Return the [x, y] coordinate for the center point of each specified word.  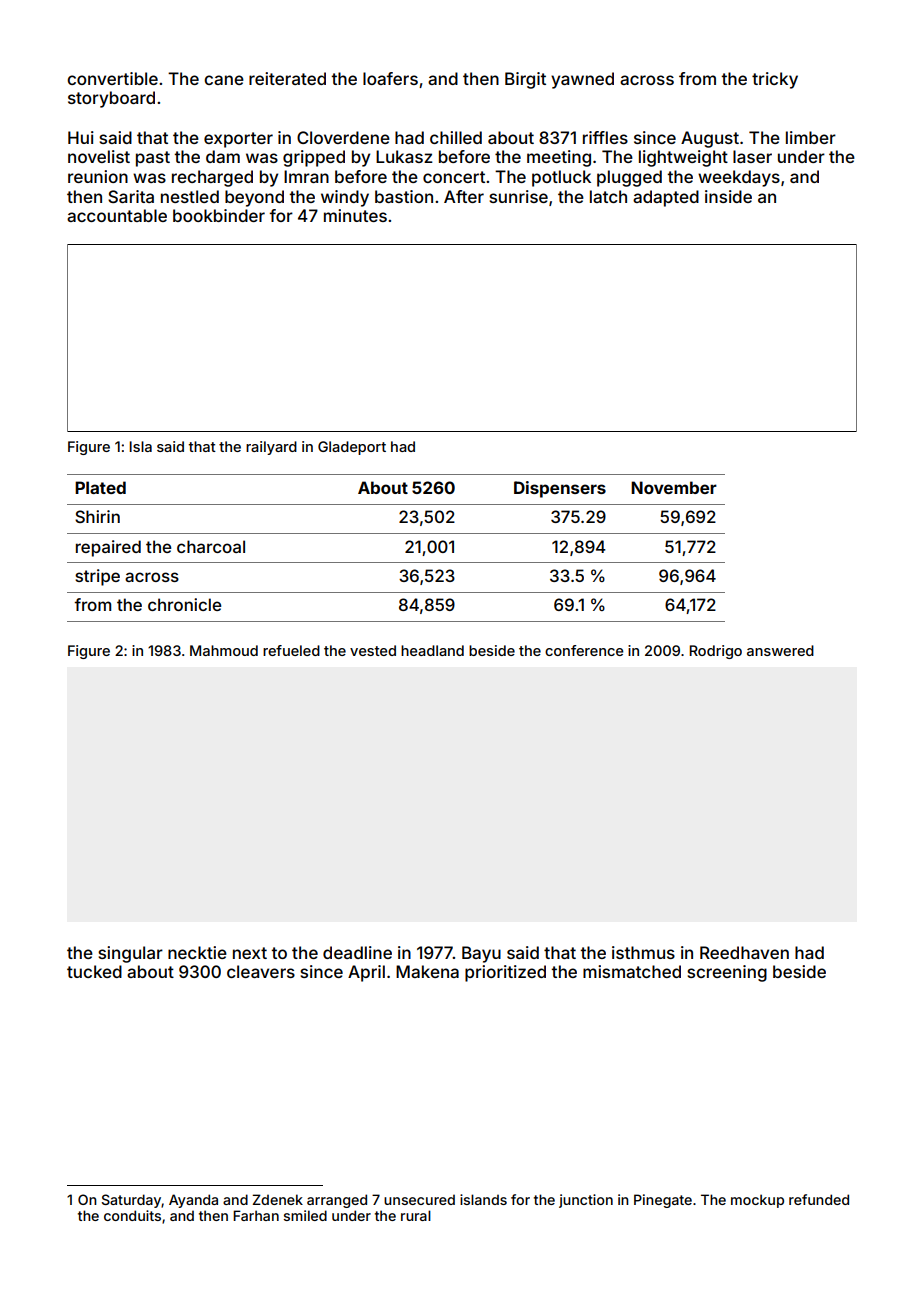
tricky [775, 80]
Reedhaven [744, 952]
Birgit [525, 80]
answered [780, 650]
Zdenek [277, 1199]
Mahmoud [224, 650]
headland [432, 650]
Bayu [481, 954]
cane [224, 80]
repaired [108, 548]
